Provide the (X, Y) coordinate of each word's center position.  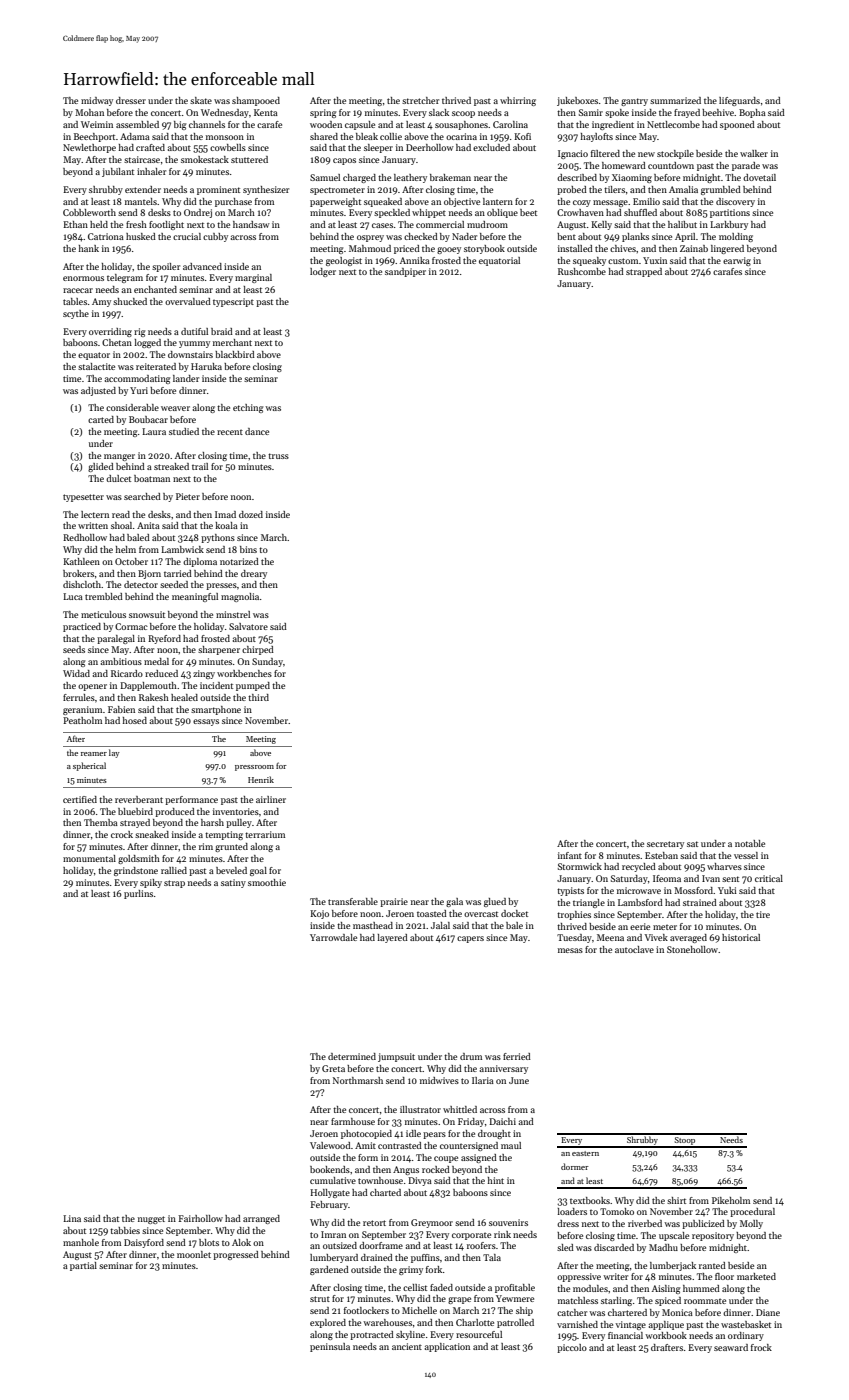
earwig (737, 261)
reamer (94, 754)
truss (278, 456)
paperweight (335, 202)
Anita (148, 525)
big (180, 125)
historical (741, 937)
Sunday (267, 662)
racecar (78, 290)
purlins (138, 894)
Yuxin (655, 260)
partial (83, 1266)
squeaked (383, 202)
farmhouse (353, 1121)
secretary (665, 845)
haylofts (597, 137)
